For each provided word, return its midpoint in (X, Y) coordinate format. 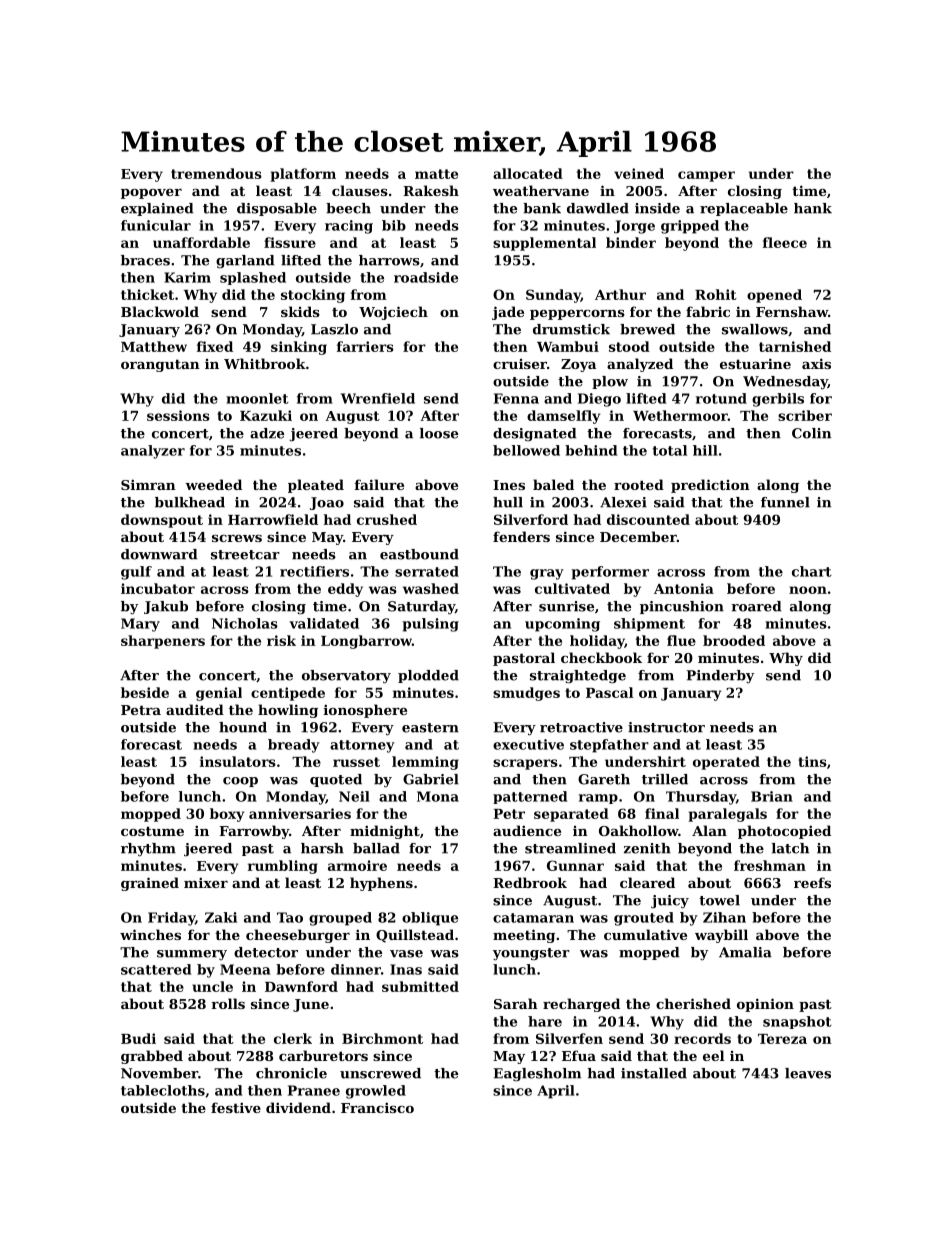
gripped (690, 227)
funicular (156, 225)
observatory (346, 676)
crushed (387, 519)
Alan (709, 830)
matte (436, 174)
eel (714, 1055)
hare (545, 1021)
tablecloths (163, 1090)
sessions (178, 415)
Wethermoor (680, 415)
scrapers (525, 764)
